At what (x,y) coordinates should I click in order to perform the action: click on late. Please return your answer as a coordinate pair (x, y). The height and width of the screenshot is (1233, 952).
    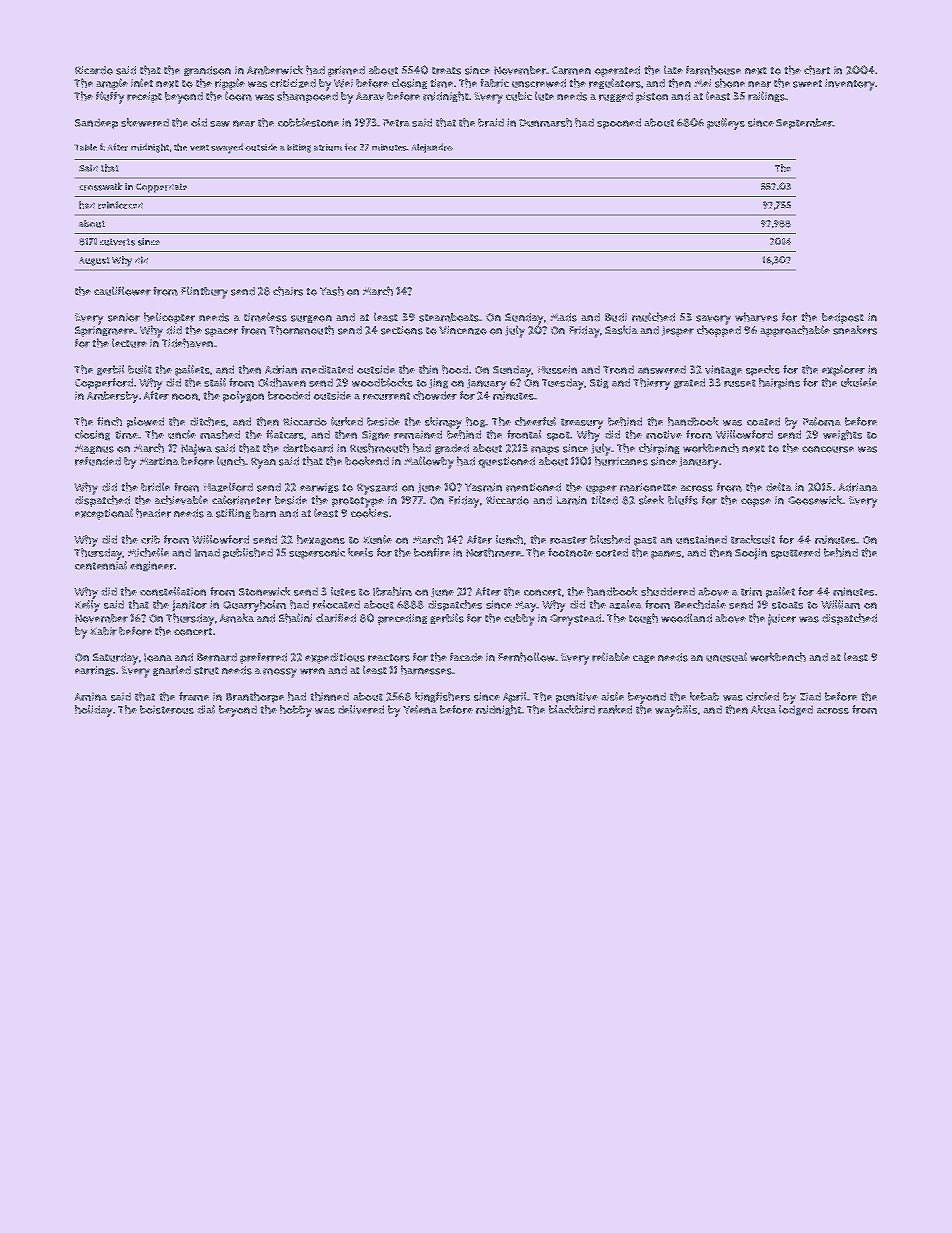
    Looking at the image, I should click on (673, 69).
